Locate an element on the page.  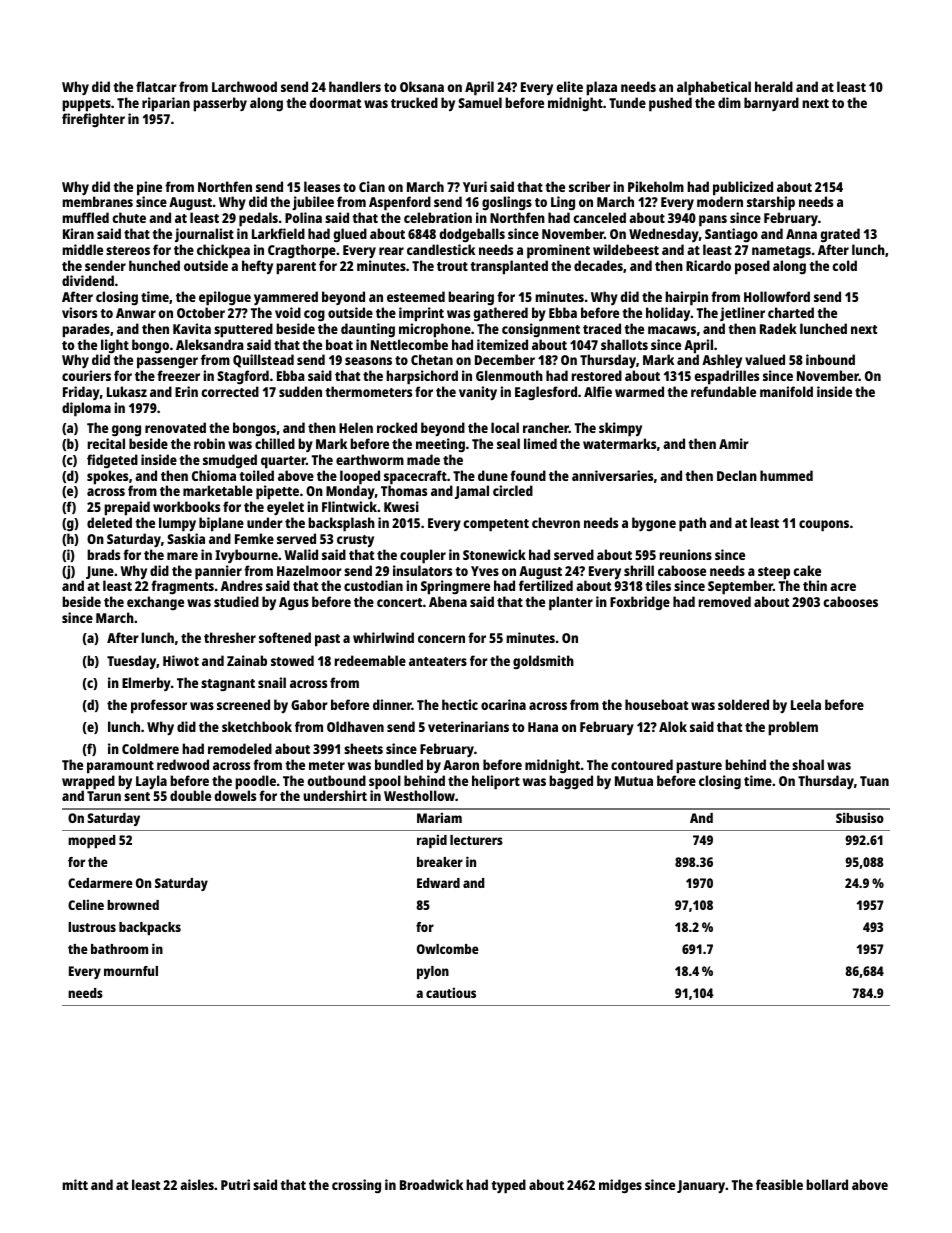
alphabetical is located at coordinates (714, 88).
